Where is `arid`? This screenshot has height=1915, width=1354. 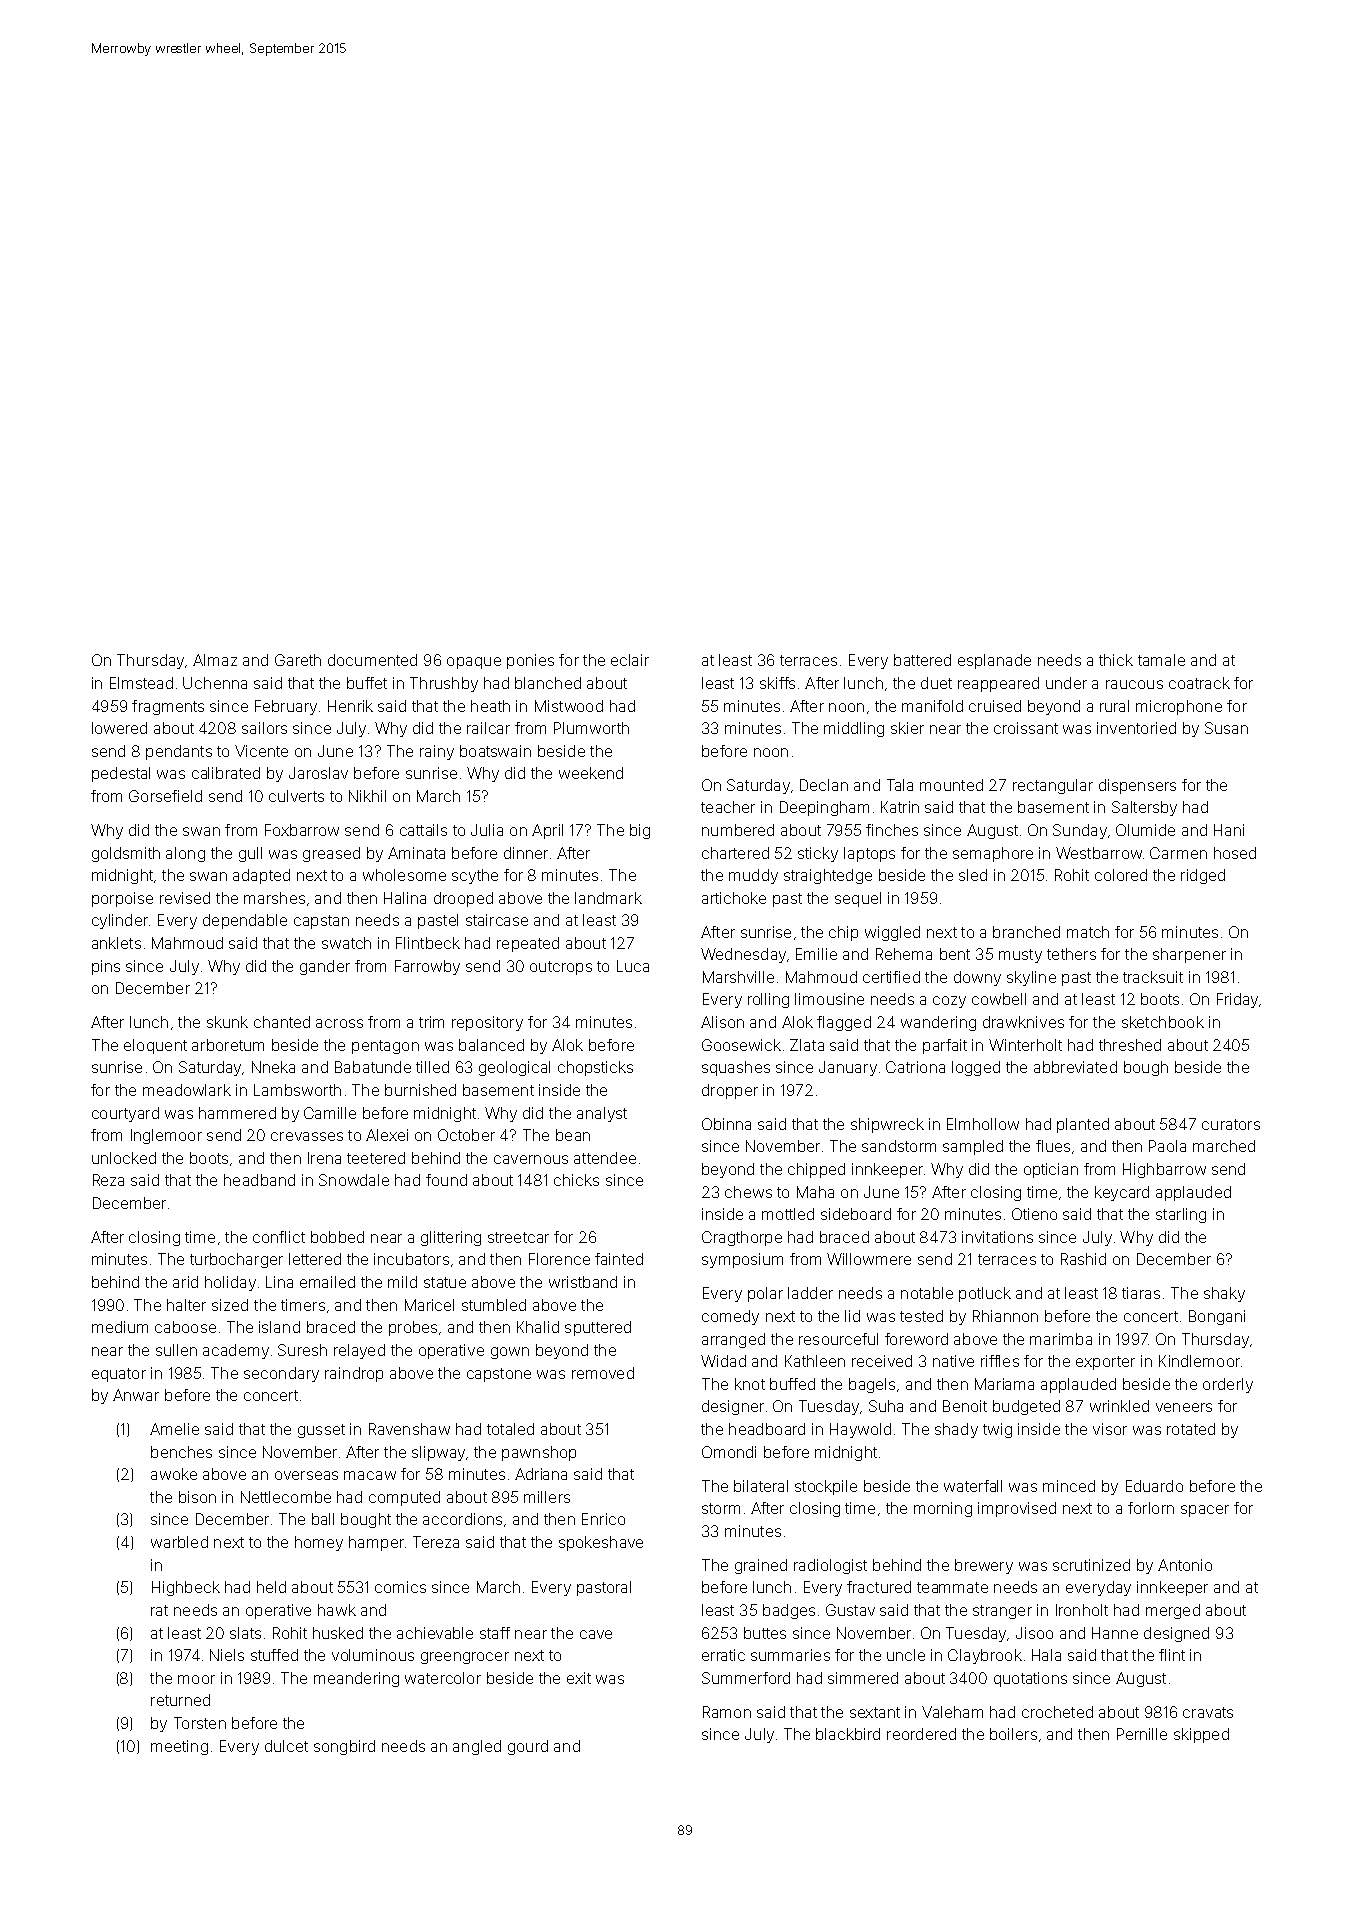
arid is located at coordinates (185, 1282).
